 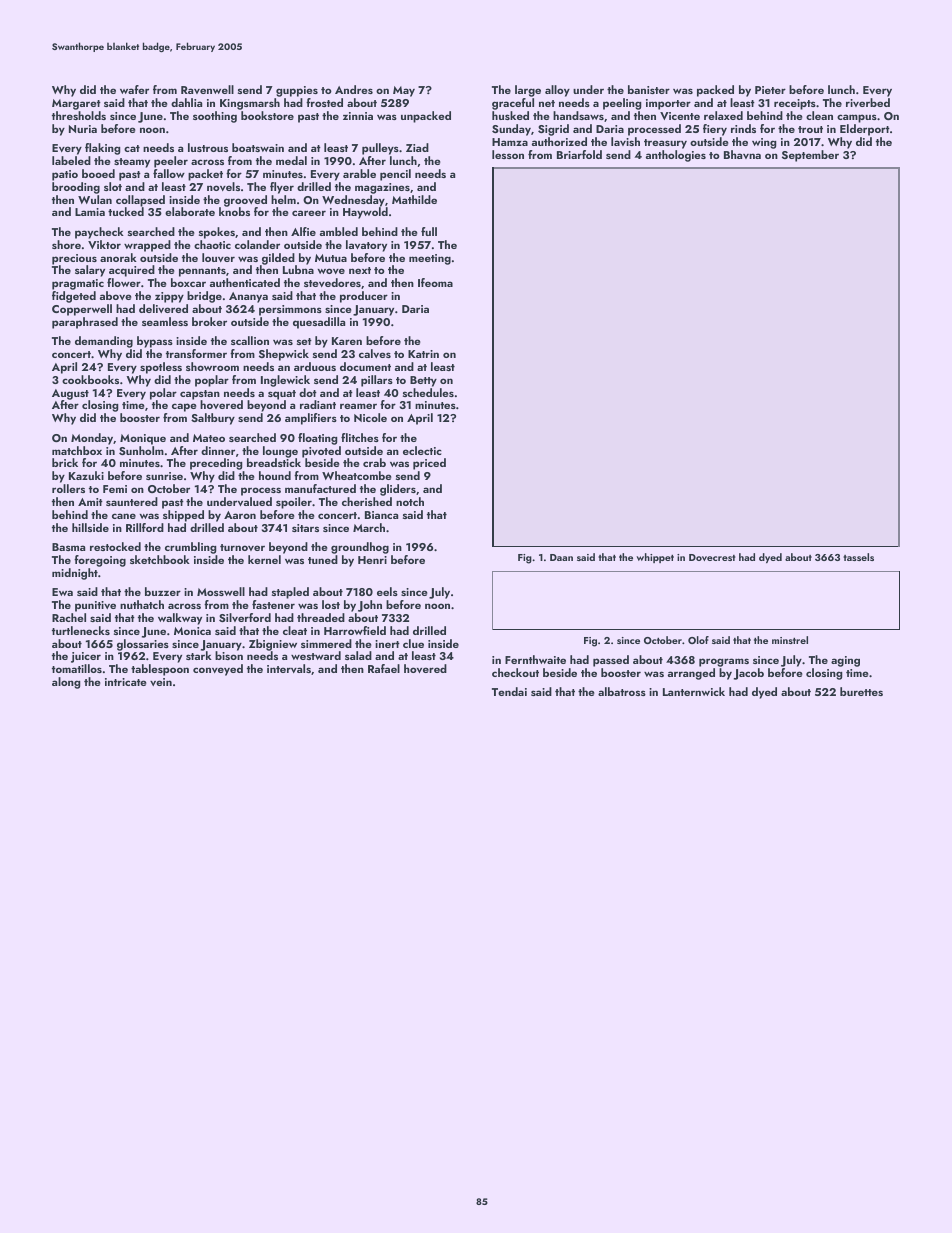 What do you see at coordinates (423, 354) in the document?
I see `Katrin` at bounding box center [423, 354].
